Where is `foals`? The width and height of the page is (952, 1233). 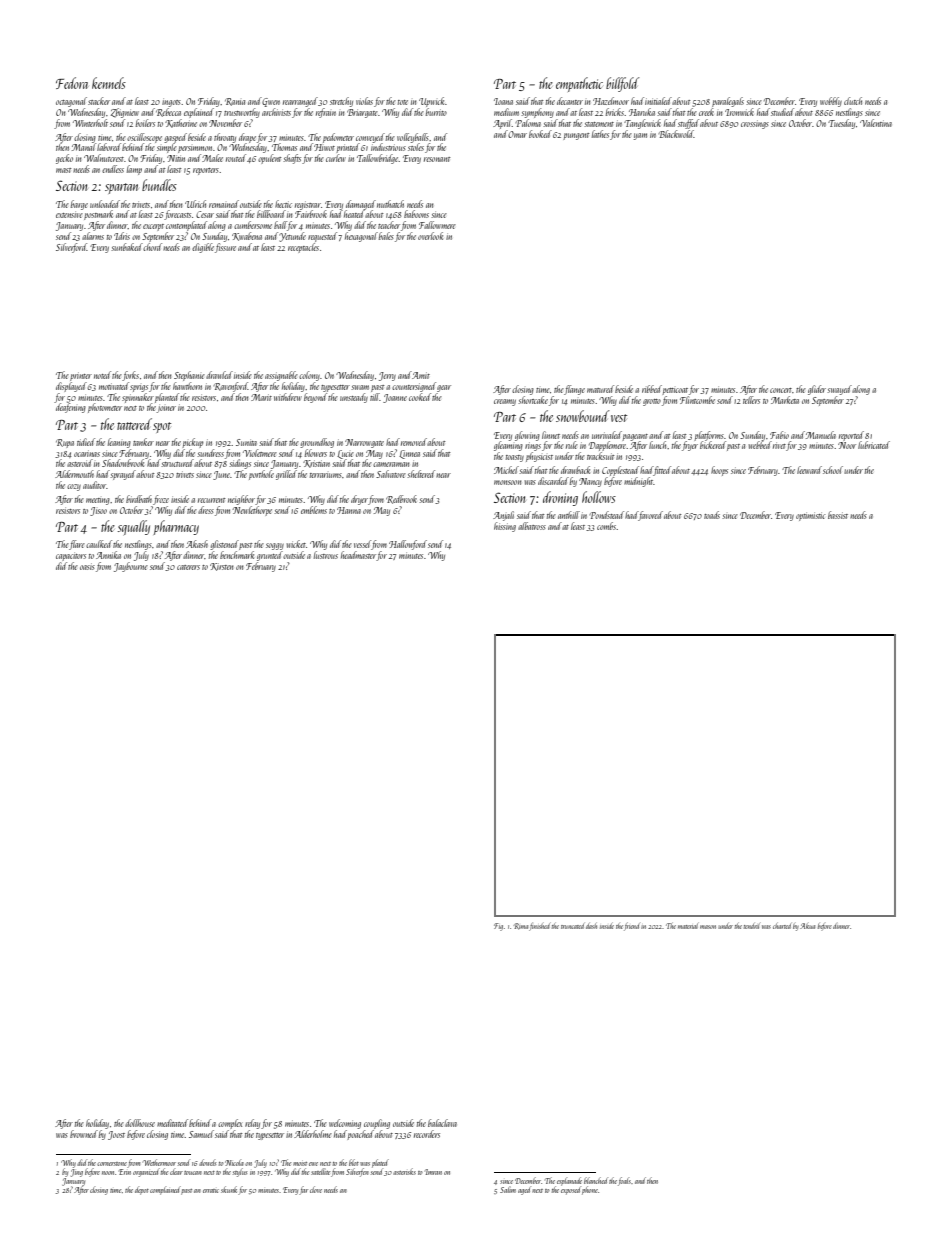 foals is located at coordinates (624, 1181).
